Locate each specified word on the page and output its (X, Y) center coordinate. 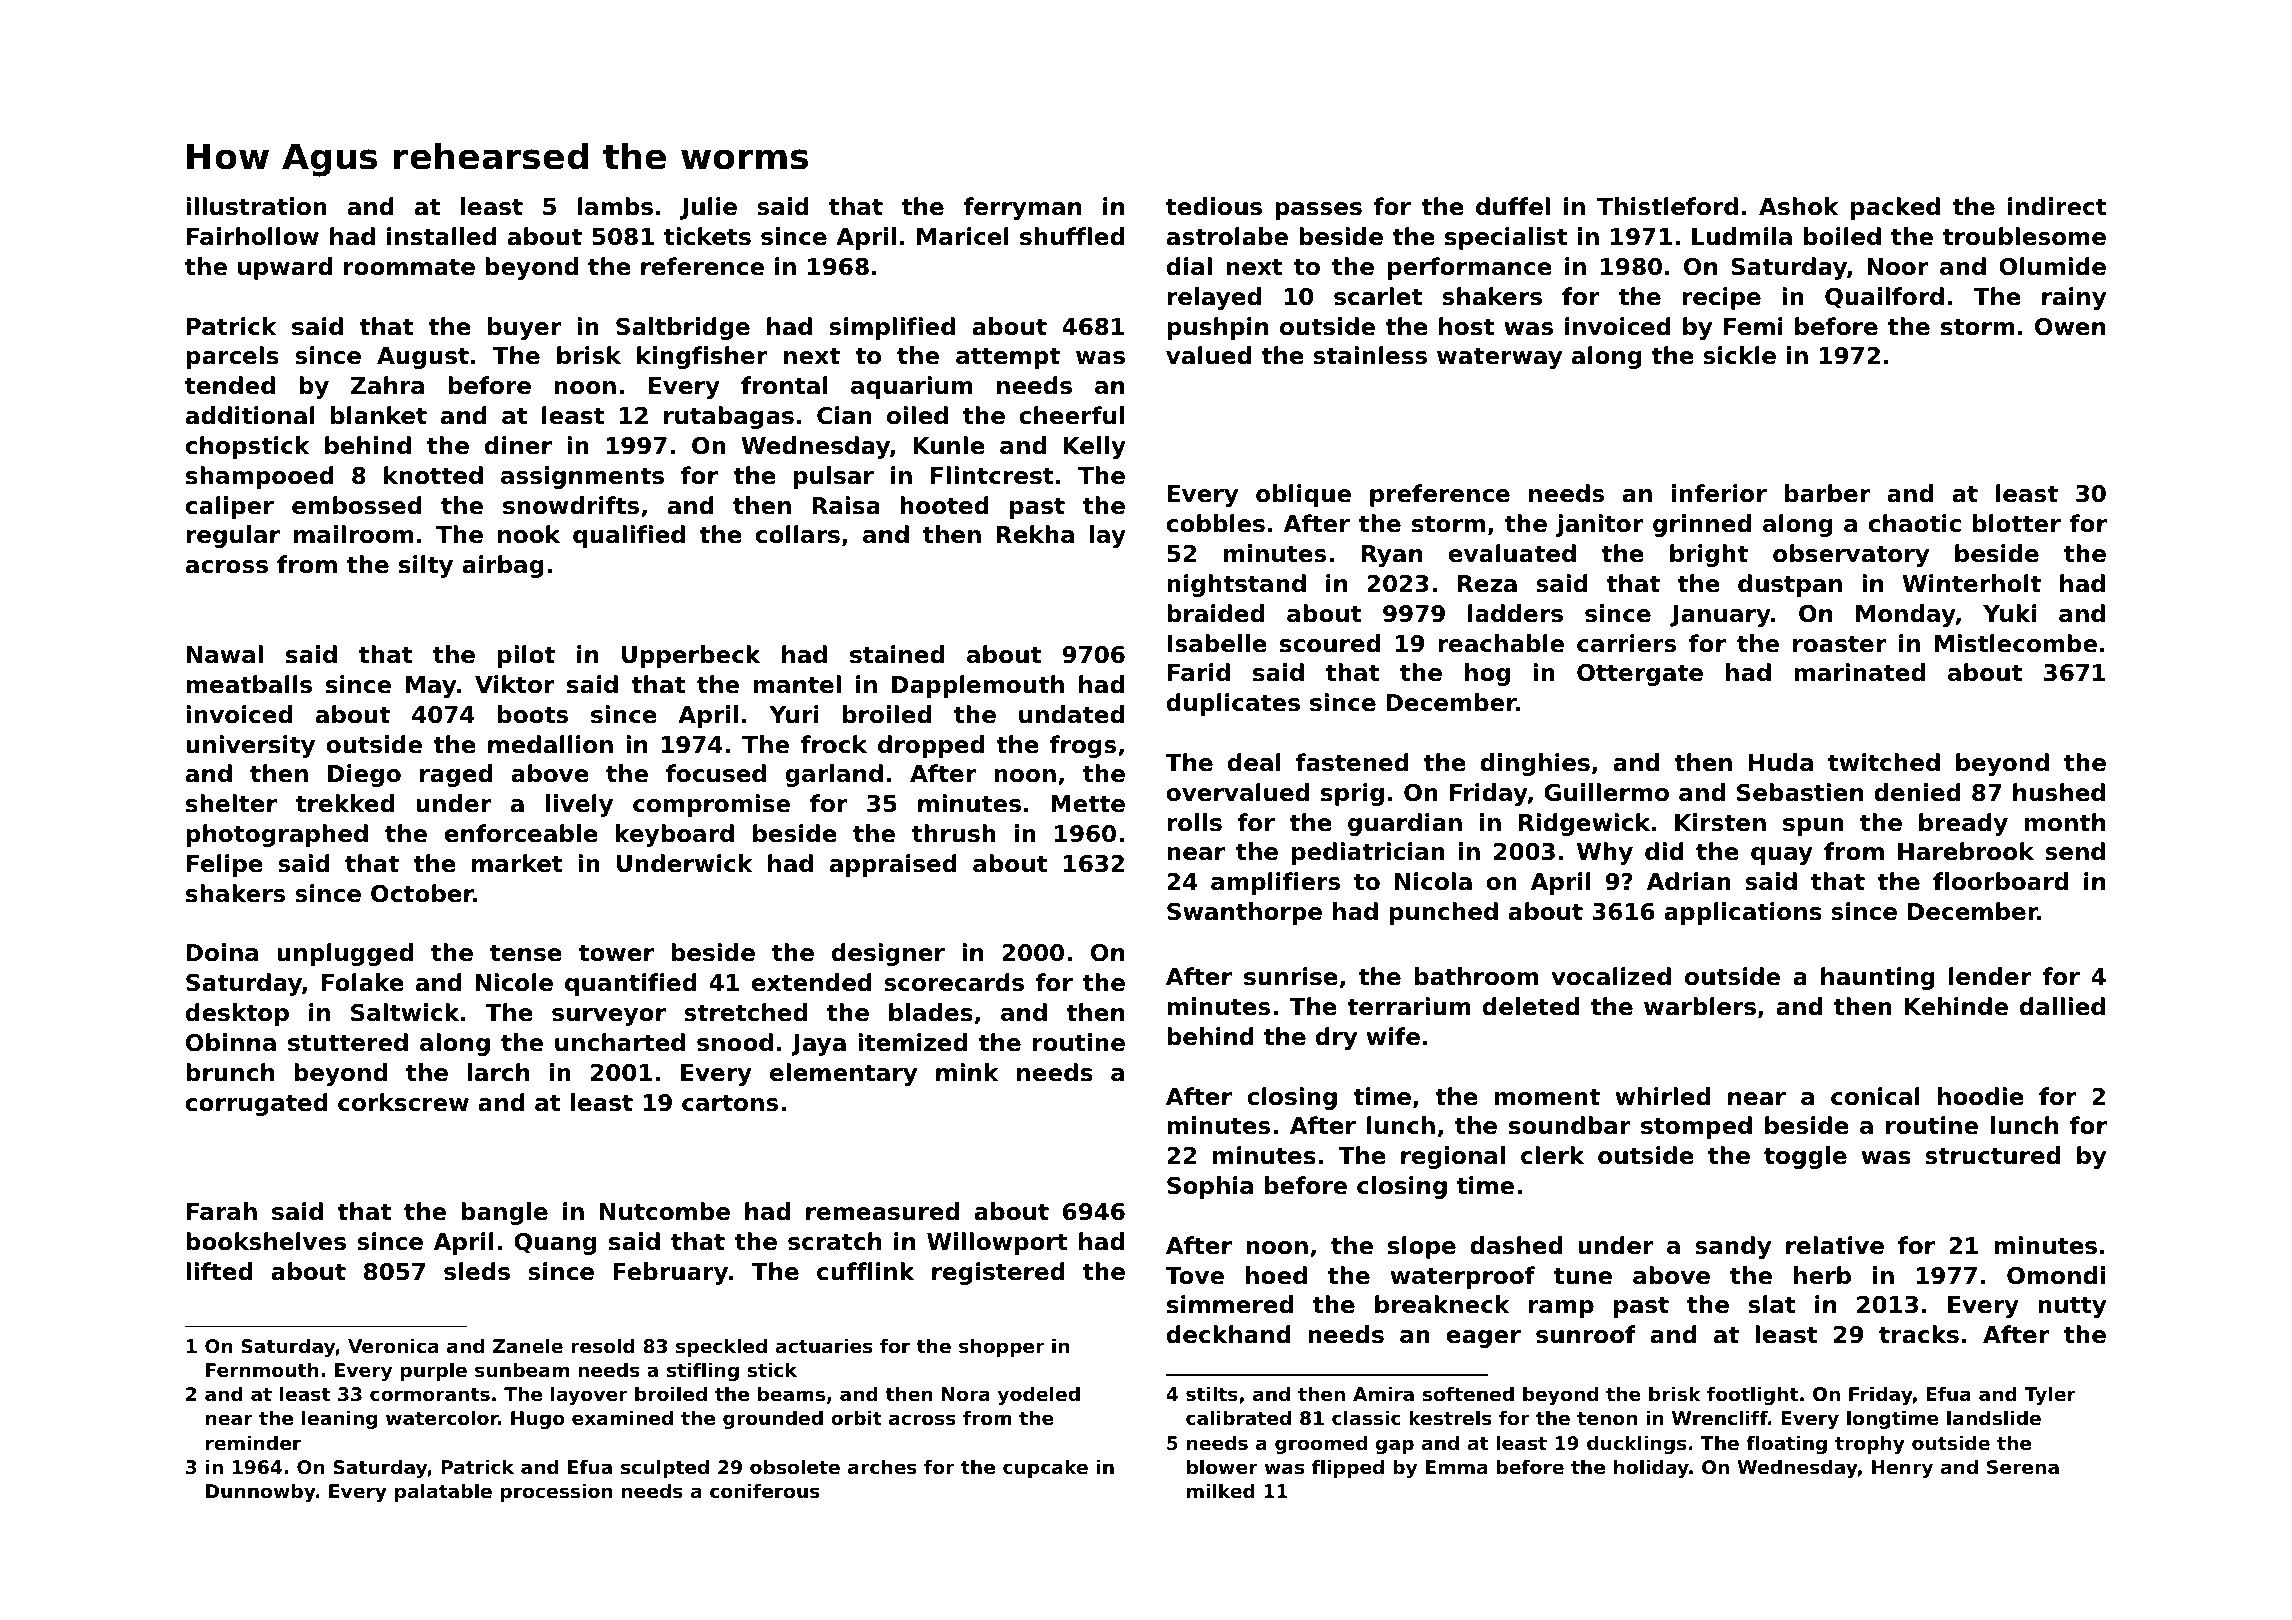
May (431, 687)
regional (1453, 1157)
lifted (219, 1271)
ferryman (1022, 208)
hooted (944, 505)
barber (1827, 493)
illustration (256, 206)
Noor (1897, 267)
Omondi (2056, 1275)
